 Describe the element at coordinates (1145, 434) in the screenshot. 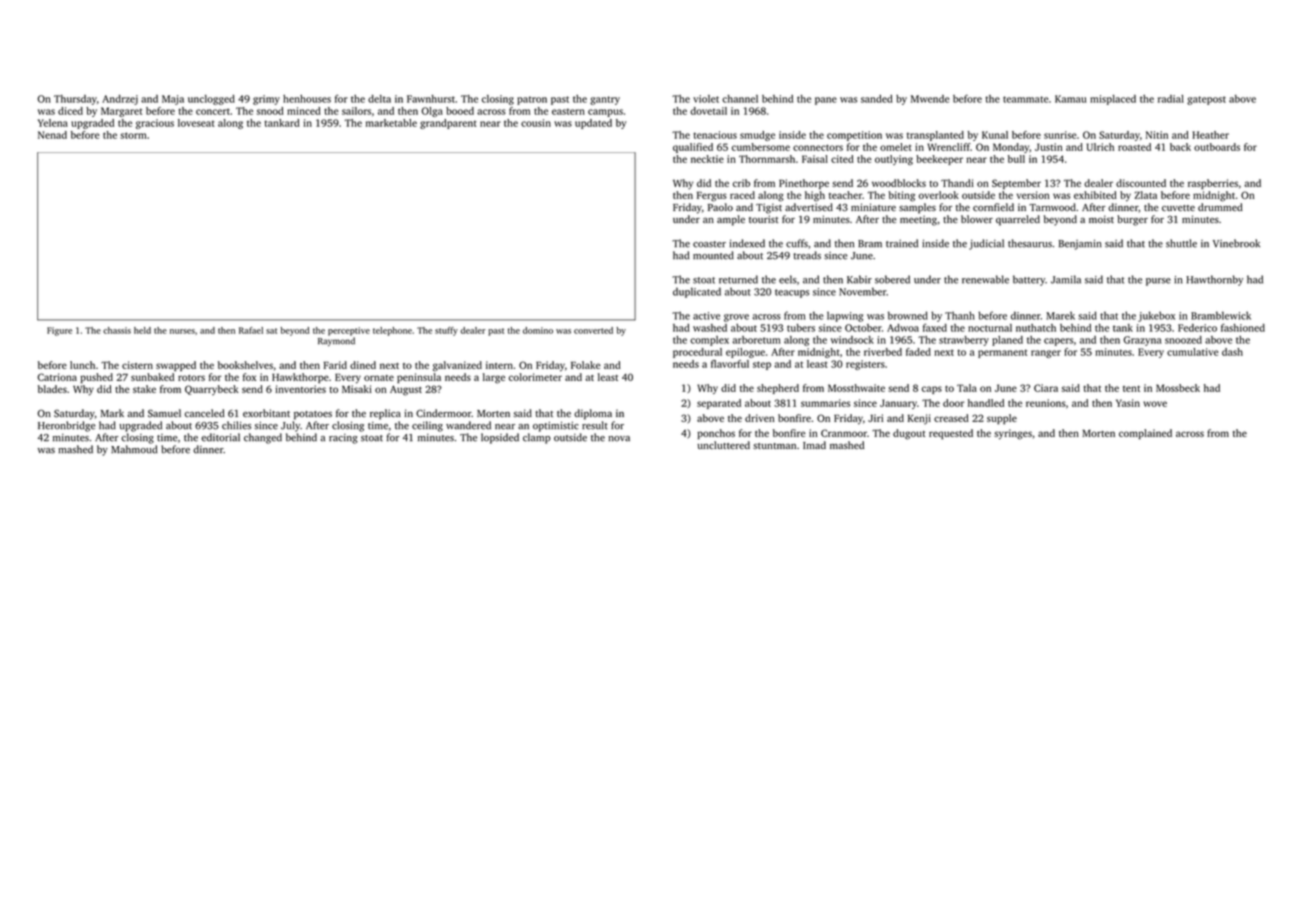

I see `complained` at that location.
